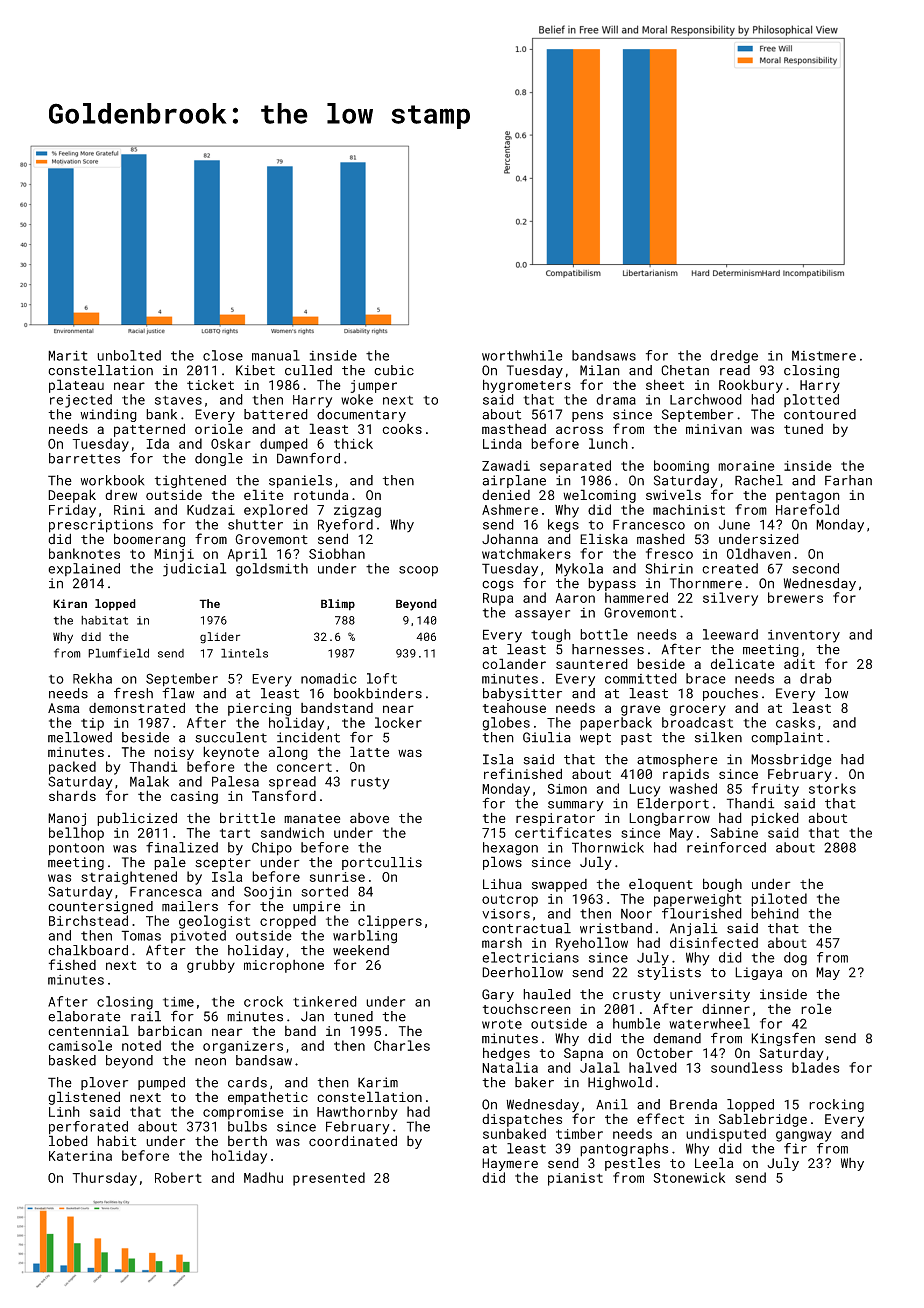 This image has width=924, height=1308. What do you see at coordinates (816, 678) in the image?
I see `drab` at bounding box center [816, 678].
